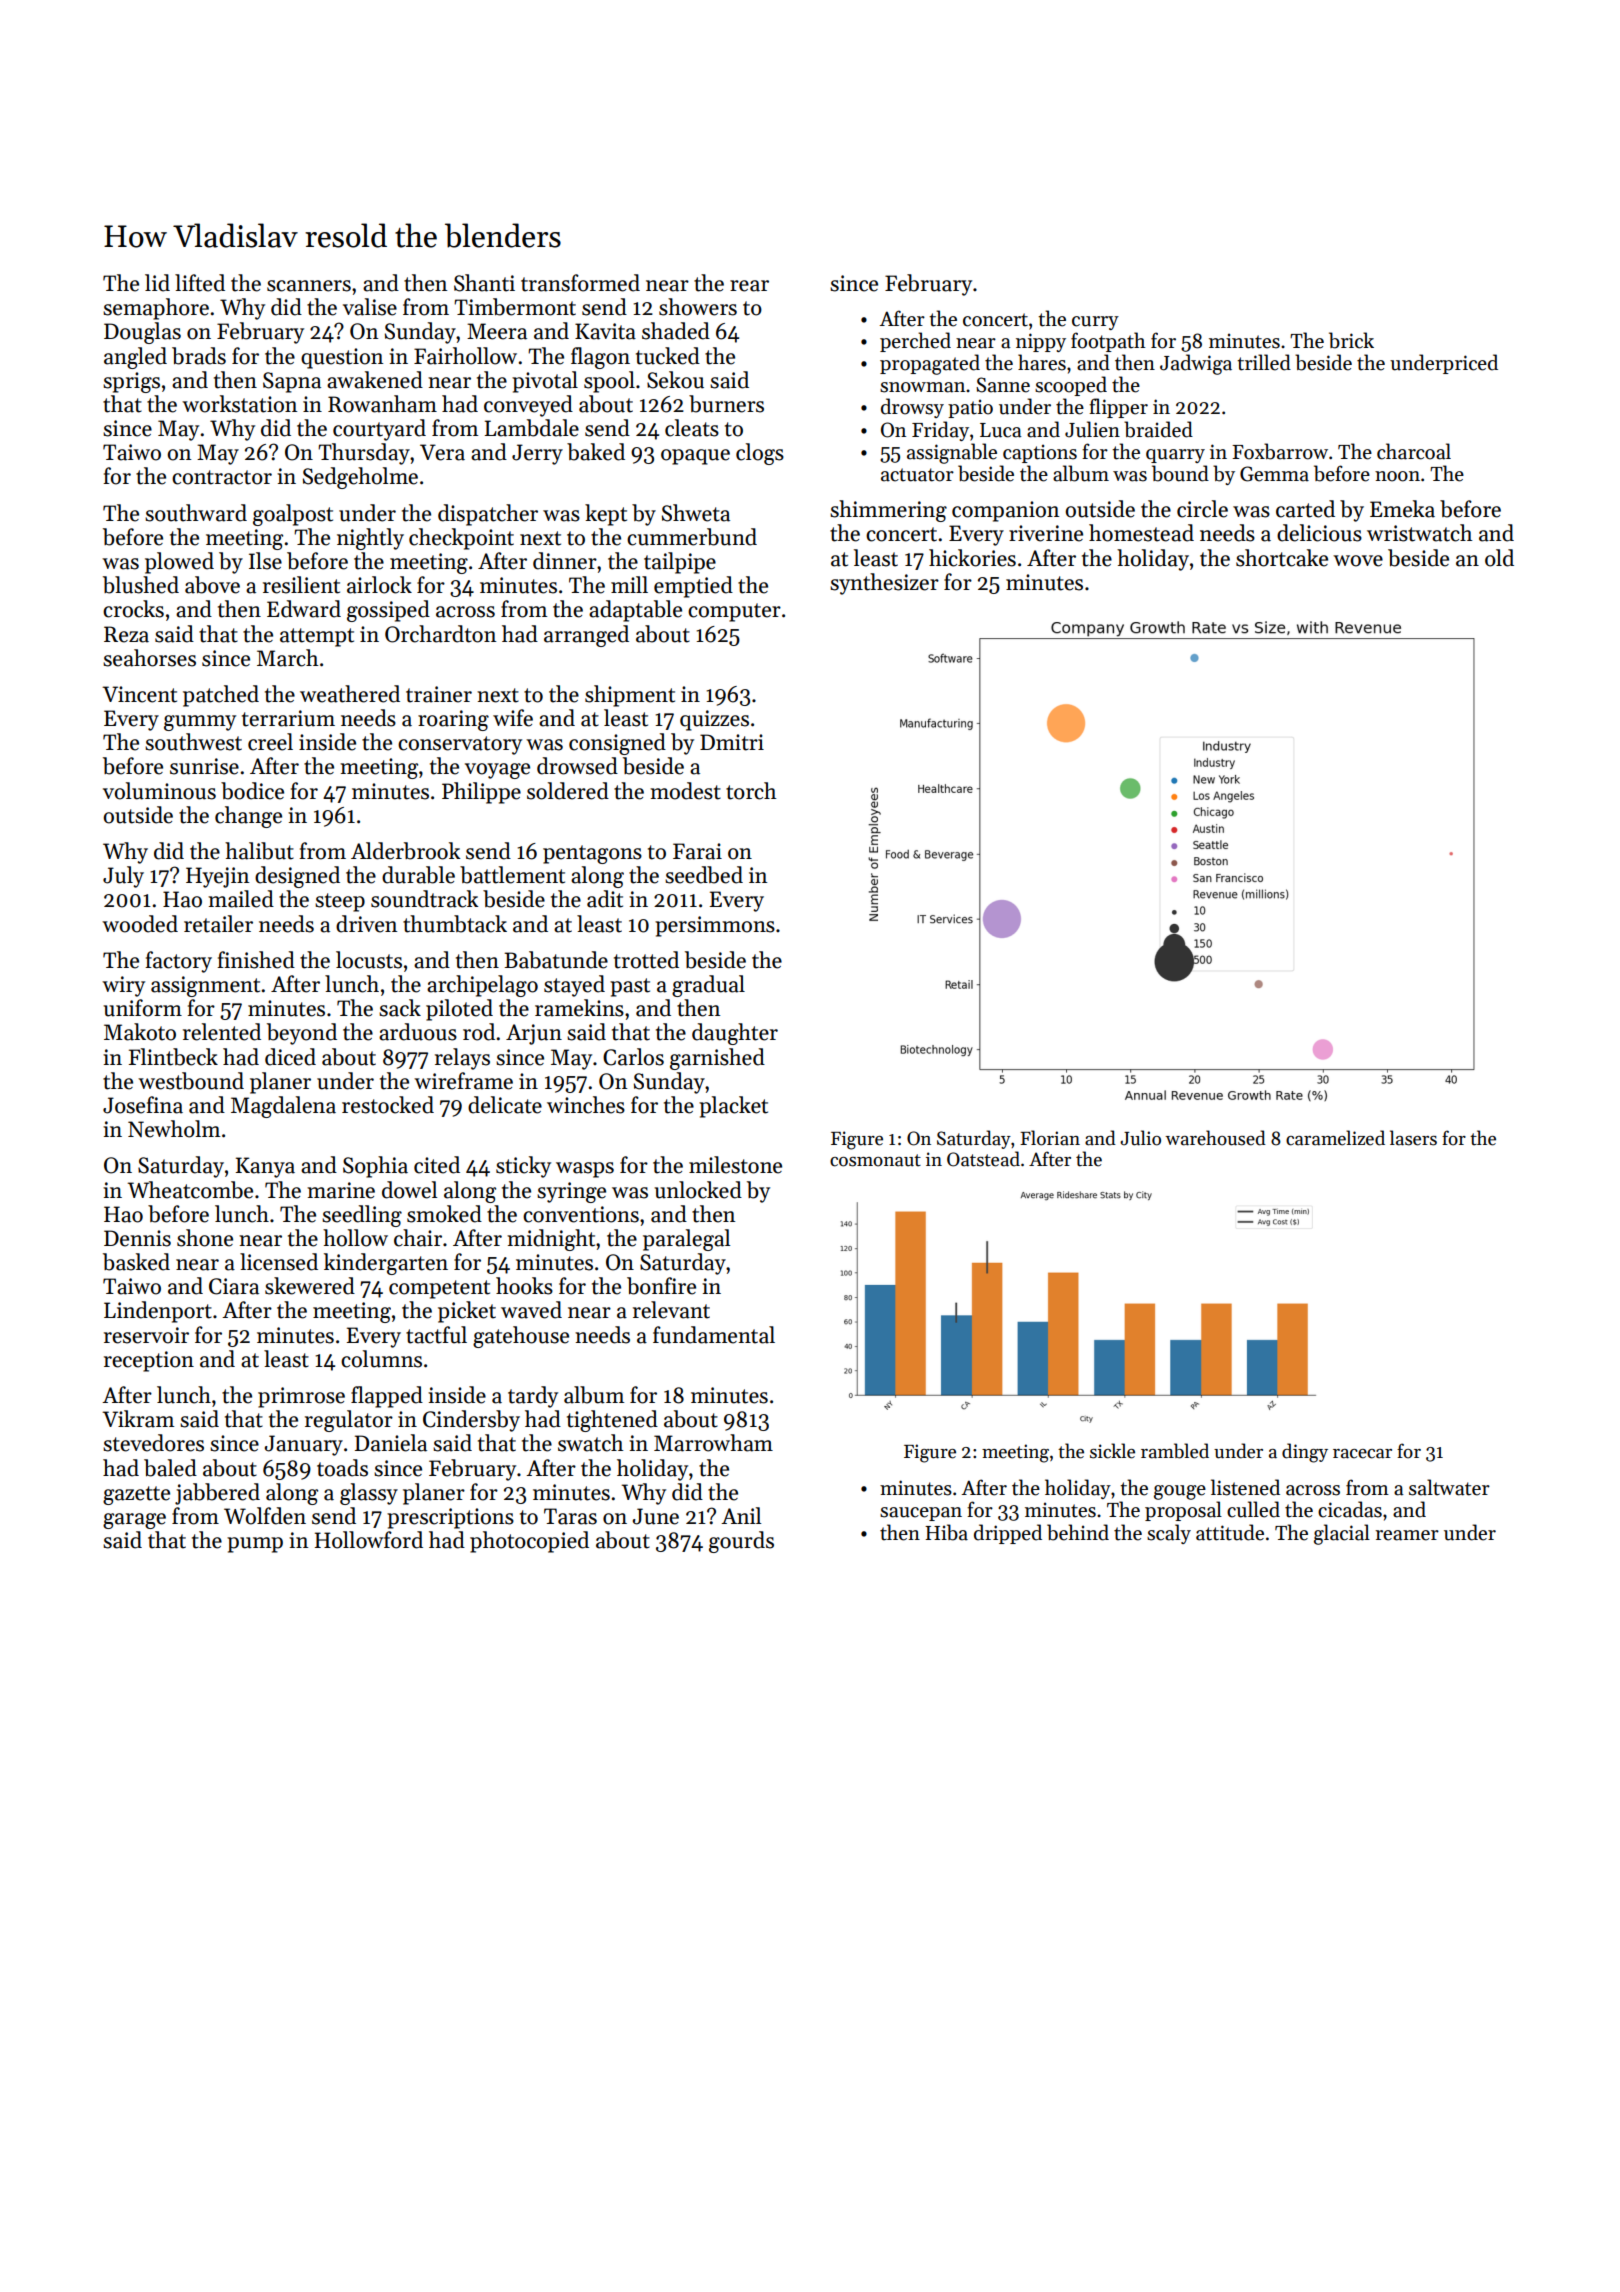  Describe the element at coordinates (1351, 340) in the image. I see `brick` at that location.
